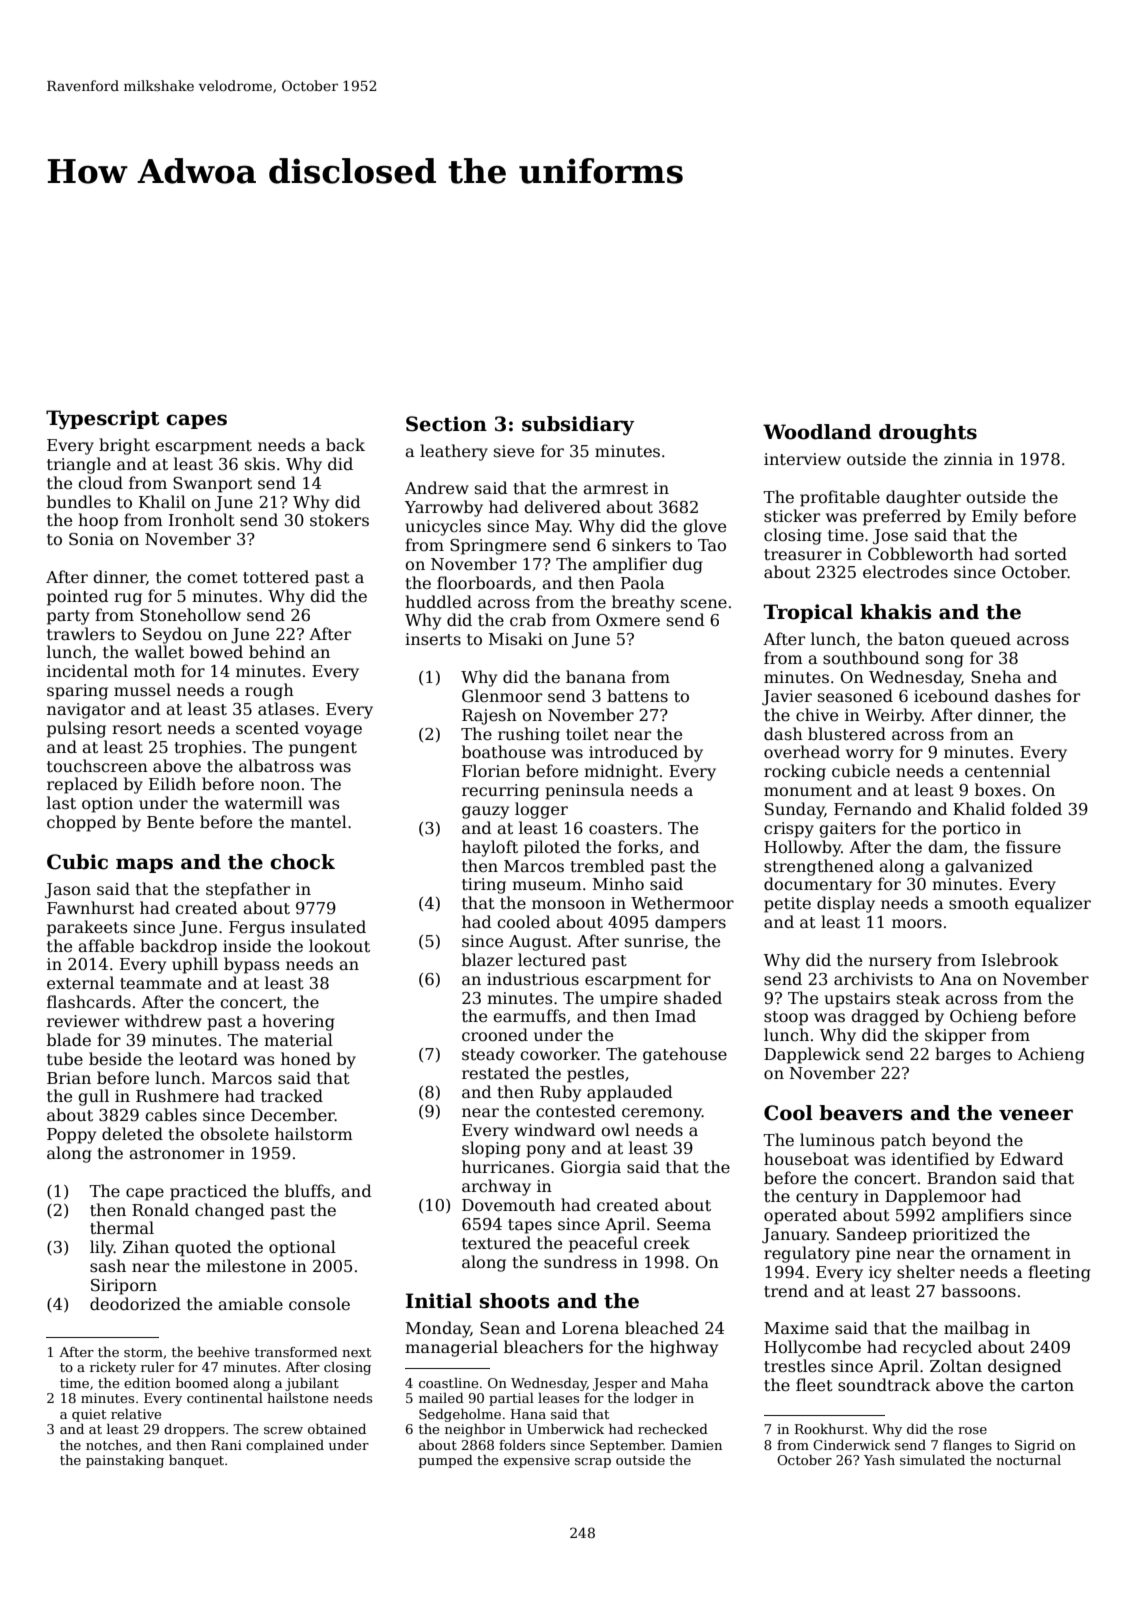 The image size is (1139, 1610). What do you see at coordinates (135, 1304) in the screenshot?
I see `deodorized` at bounding box center [135, 1304].
